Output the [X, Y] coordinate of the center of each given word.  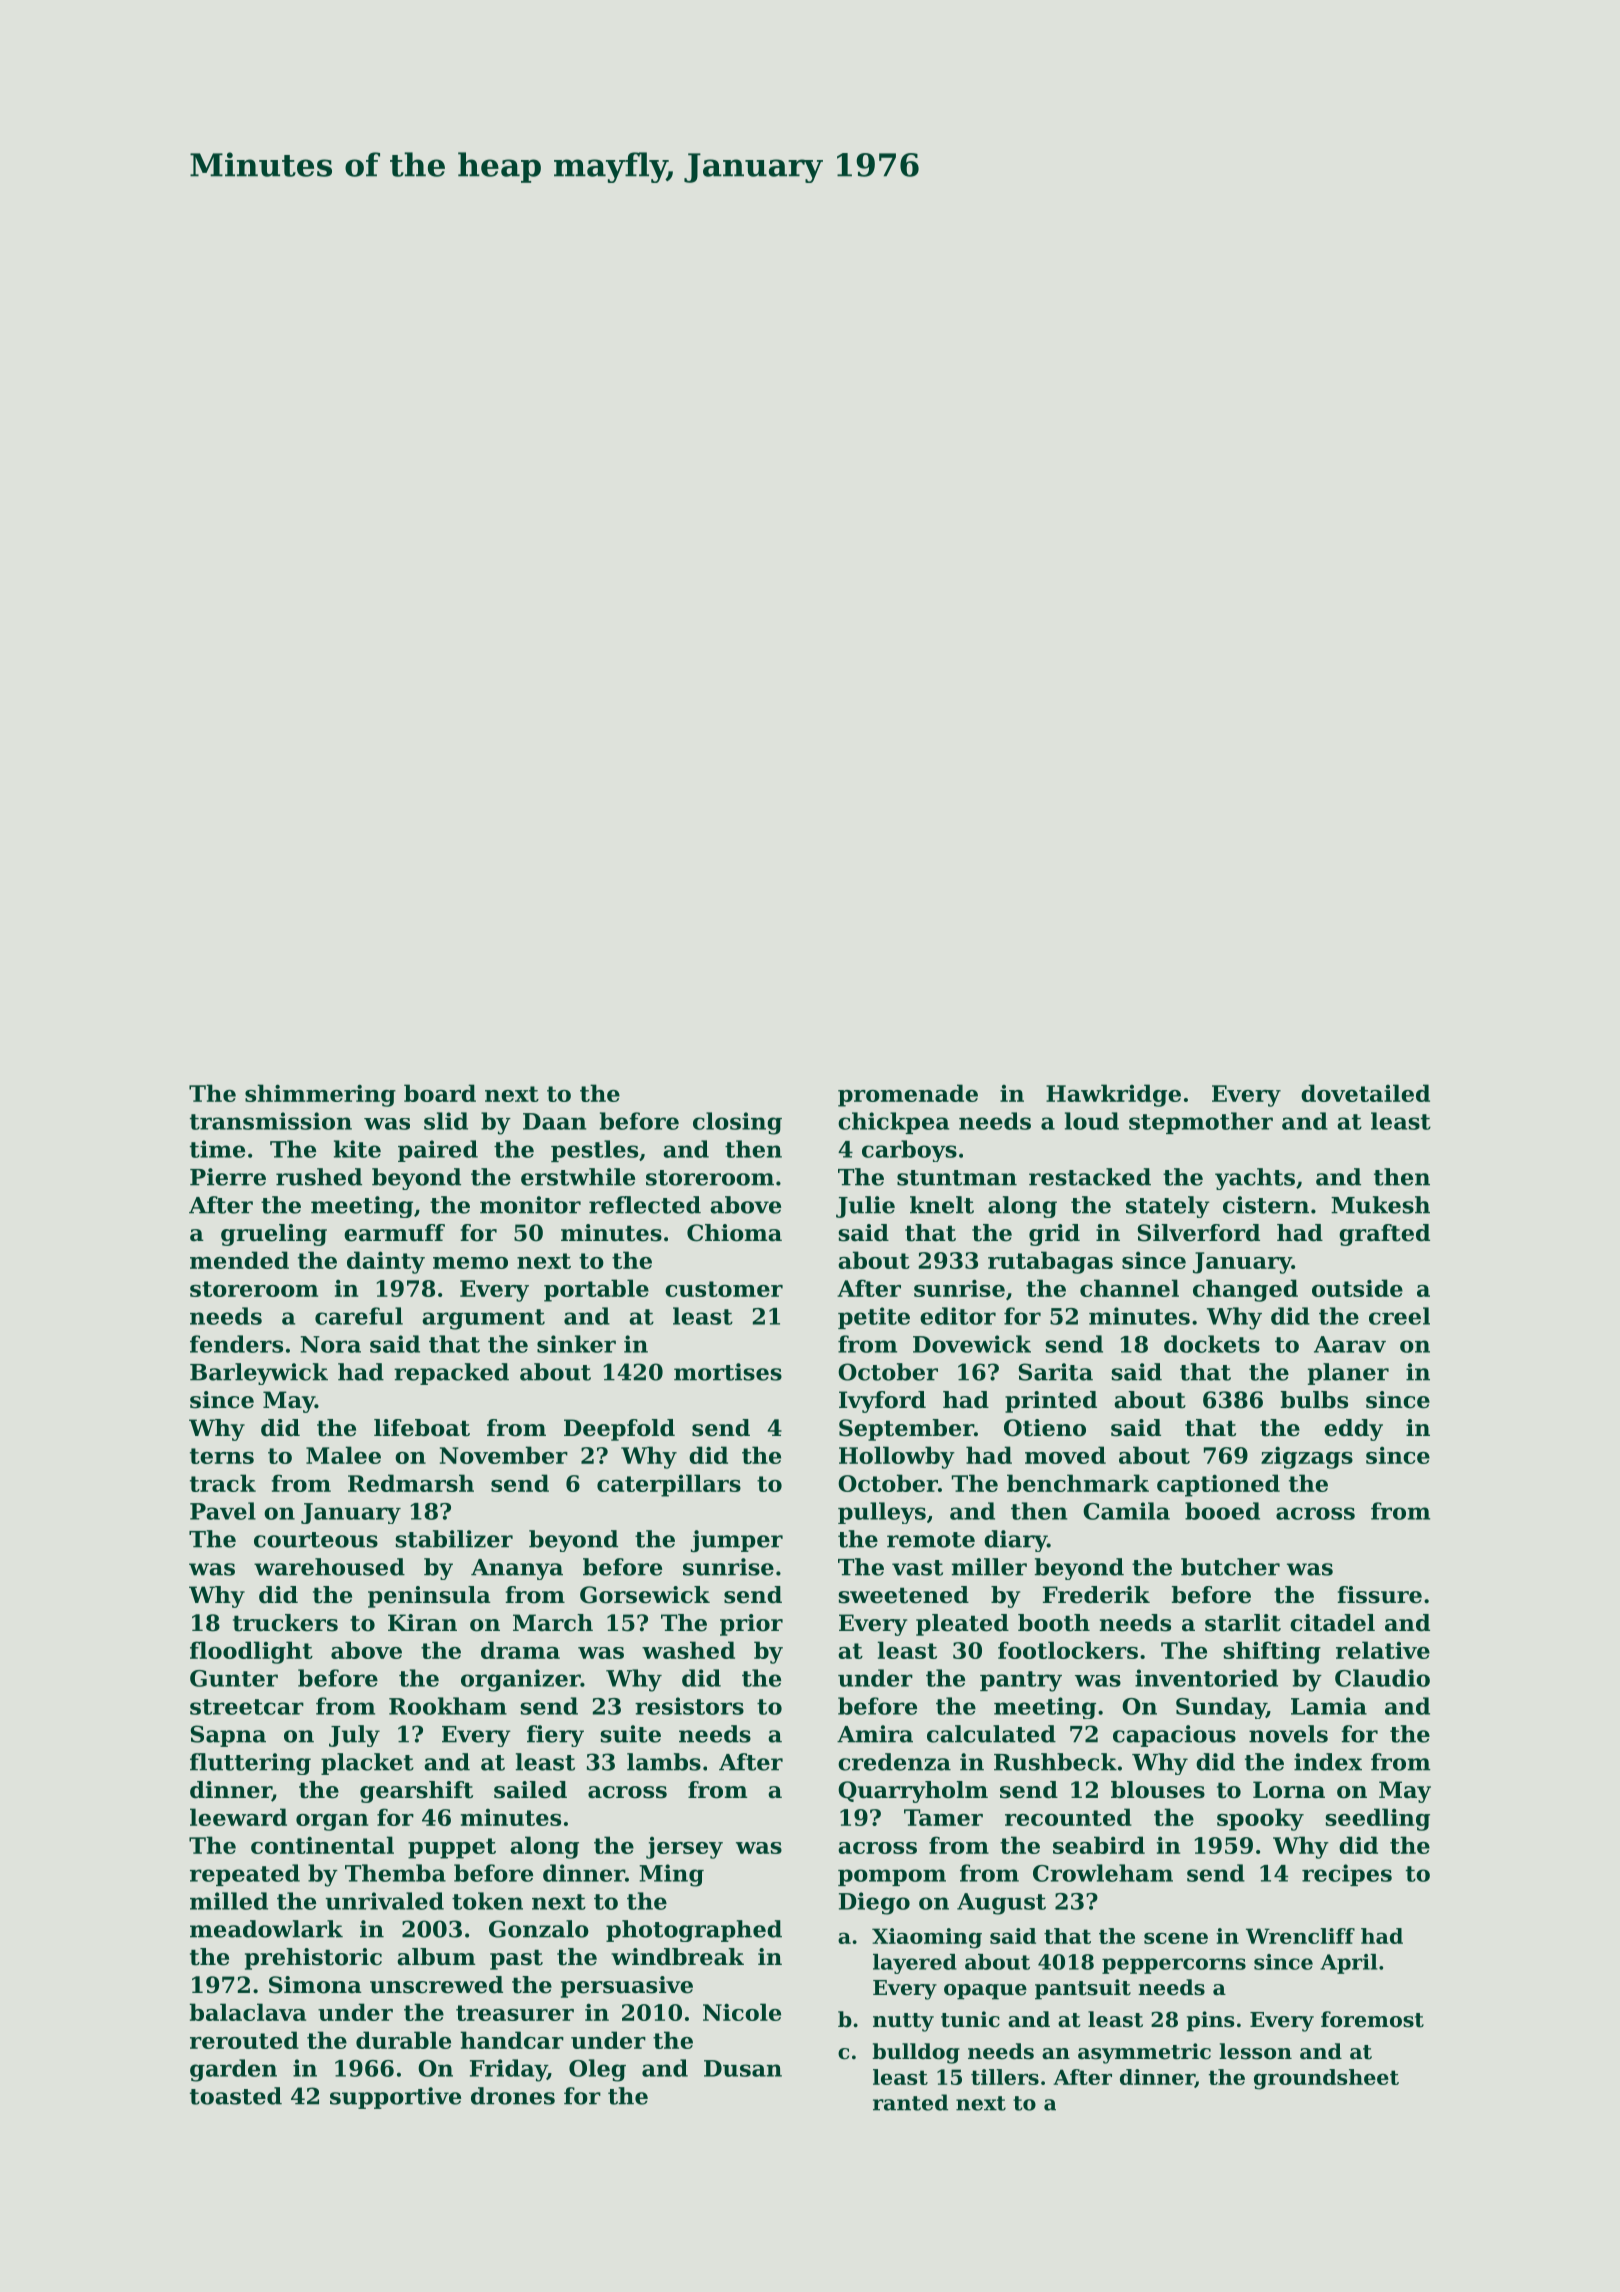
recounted [1068, 1817]
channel [1129, 1288]
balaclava [248, 2012]
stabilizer [454, 1539]
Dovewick [972, 1344]
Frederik [1096, 1595]
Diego [874, 1903]
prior [751, 1625]
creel [1399, 1316]
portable [596, 1290]
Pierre [228, 1177]
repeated [245, 1875]
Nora [331, 1344]
